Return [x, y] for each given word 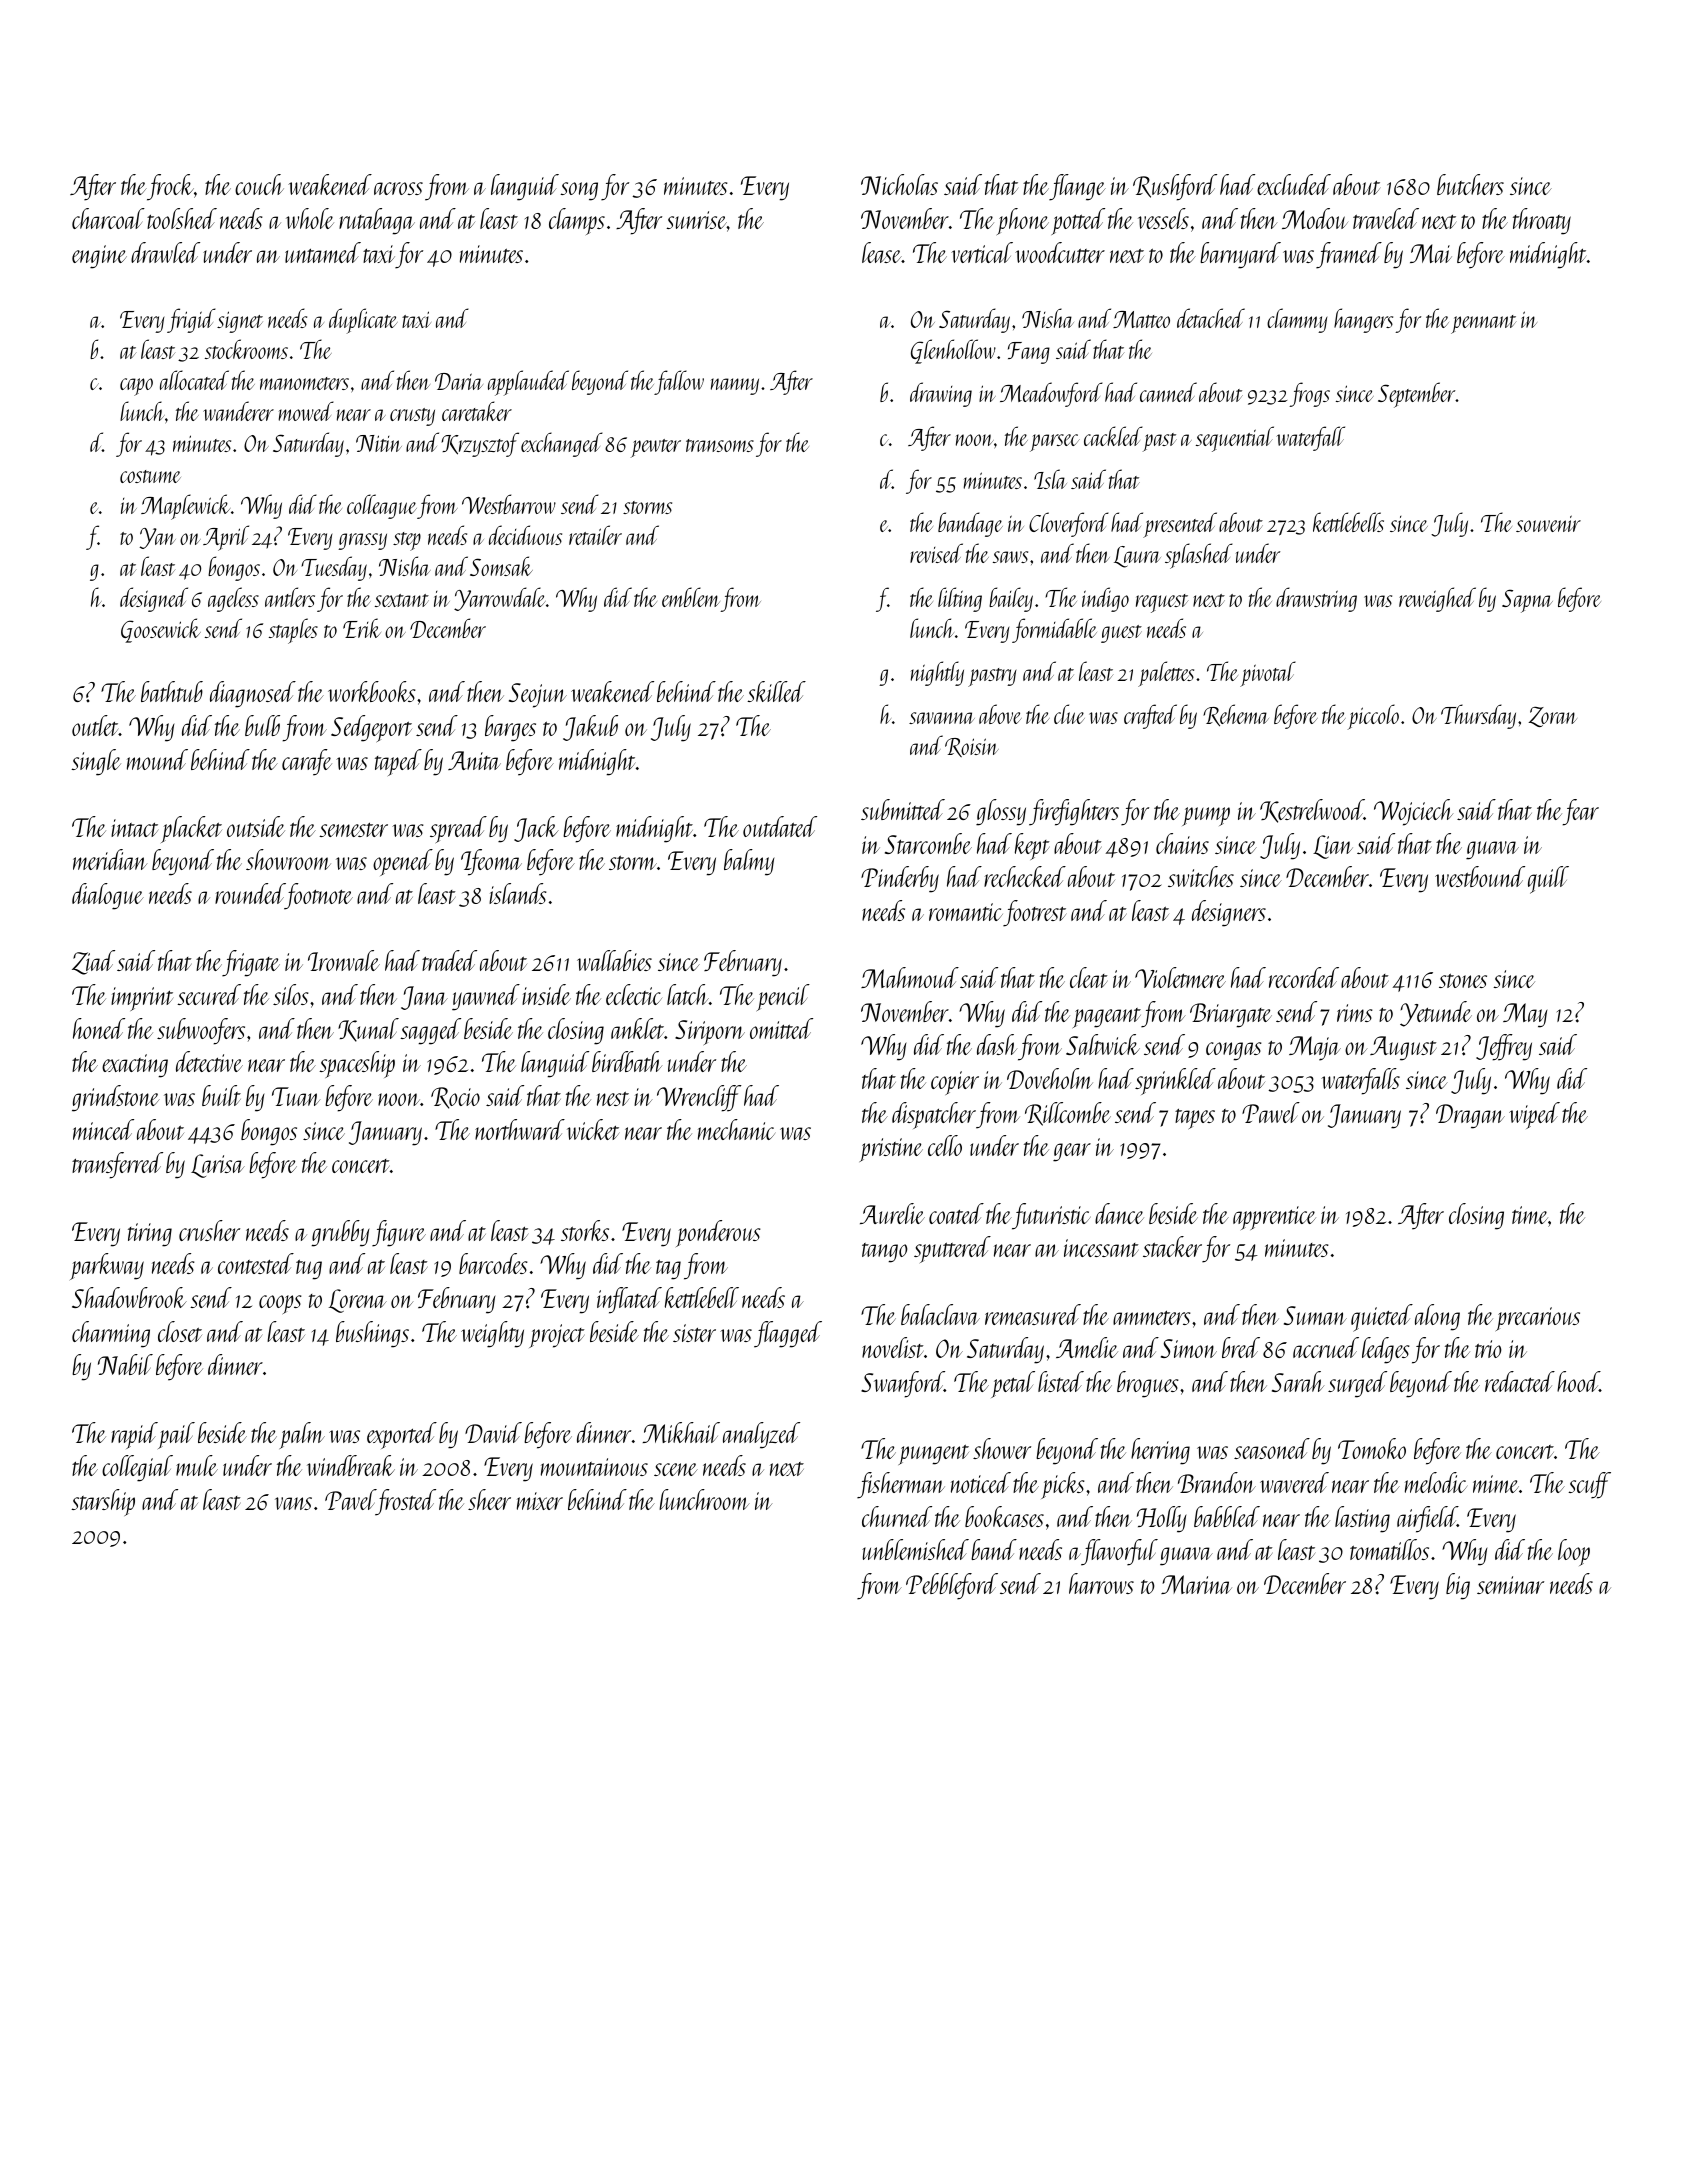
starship [103, 1502]
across [398, 188]
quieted [1382, 1318]
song [579, 191]
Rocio [455, 1098]
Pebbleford [952, 1586]
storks [585, 1230]
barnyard [1240, 255]
